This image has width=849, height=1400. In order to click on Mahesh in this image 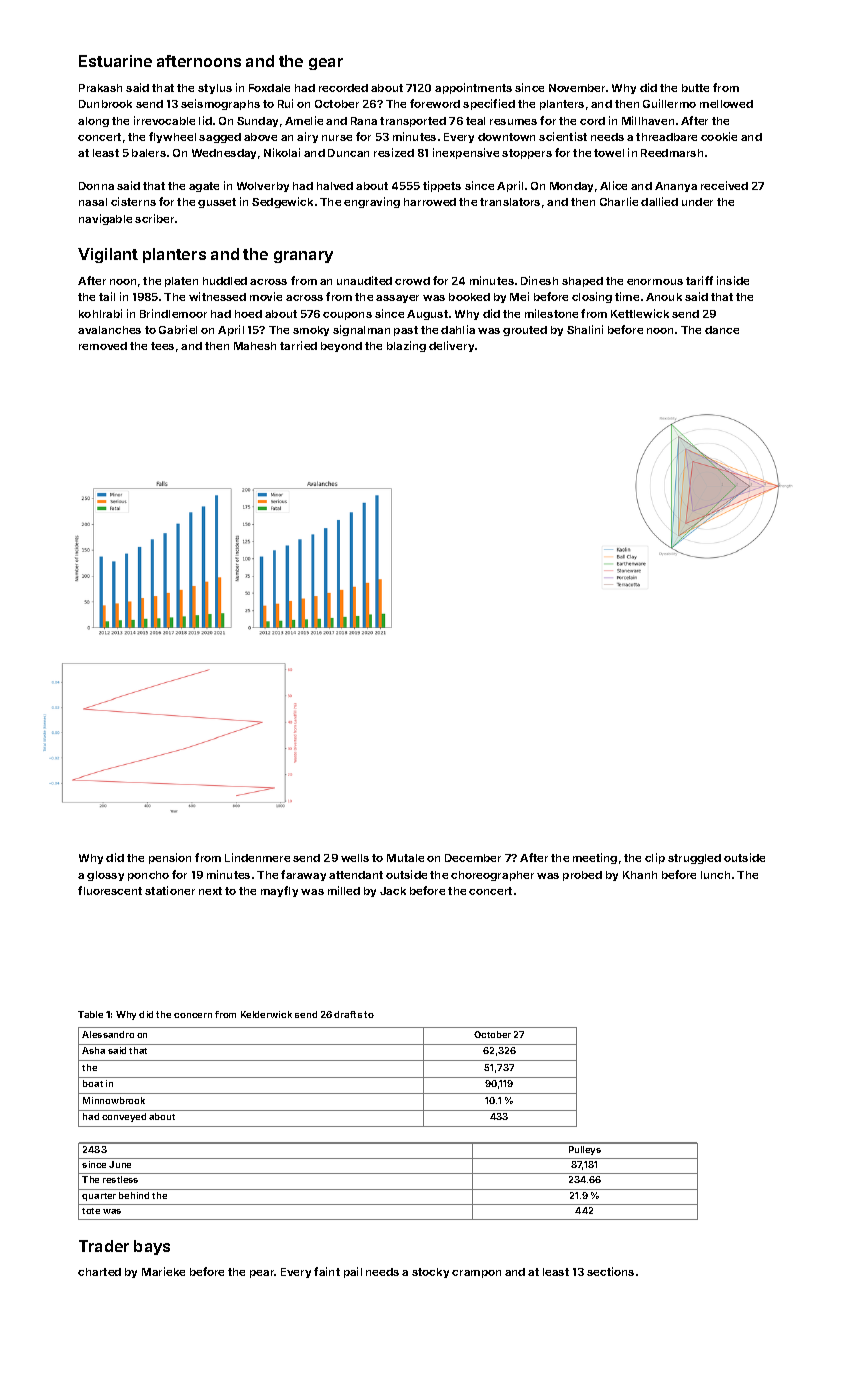, I will do `click(255, 346)`.
